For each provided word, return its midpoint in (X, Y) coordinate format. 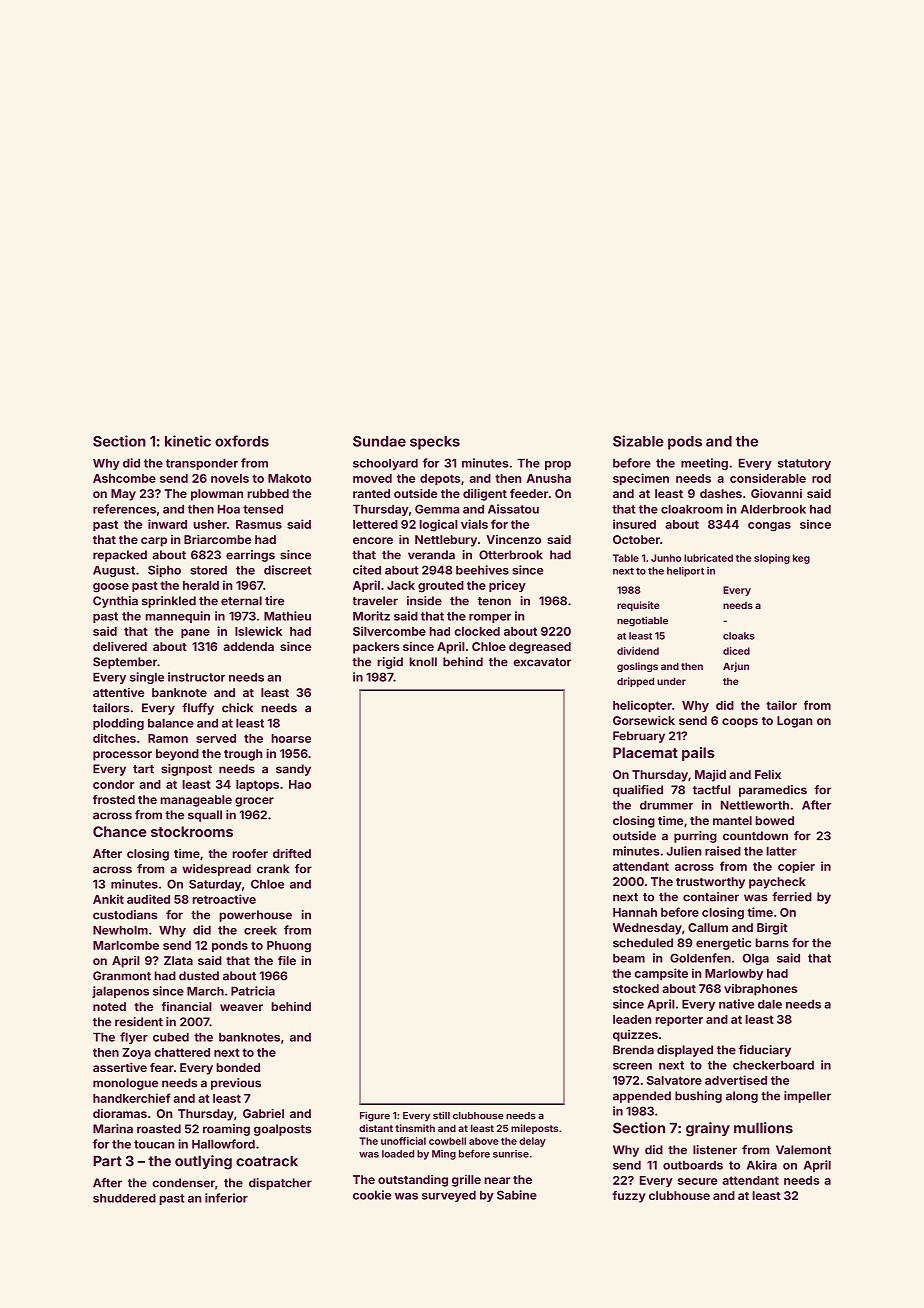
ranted (371, 493)
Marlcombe (126, 945)
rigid (390, 663)
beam (629, 958)
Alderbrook (773, 509)
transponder (202, 464)
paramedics (773, 791)
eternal (241, 601)
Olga (756, 959)
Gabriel (263, 1113)
